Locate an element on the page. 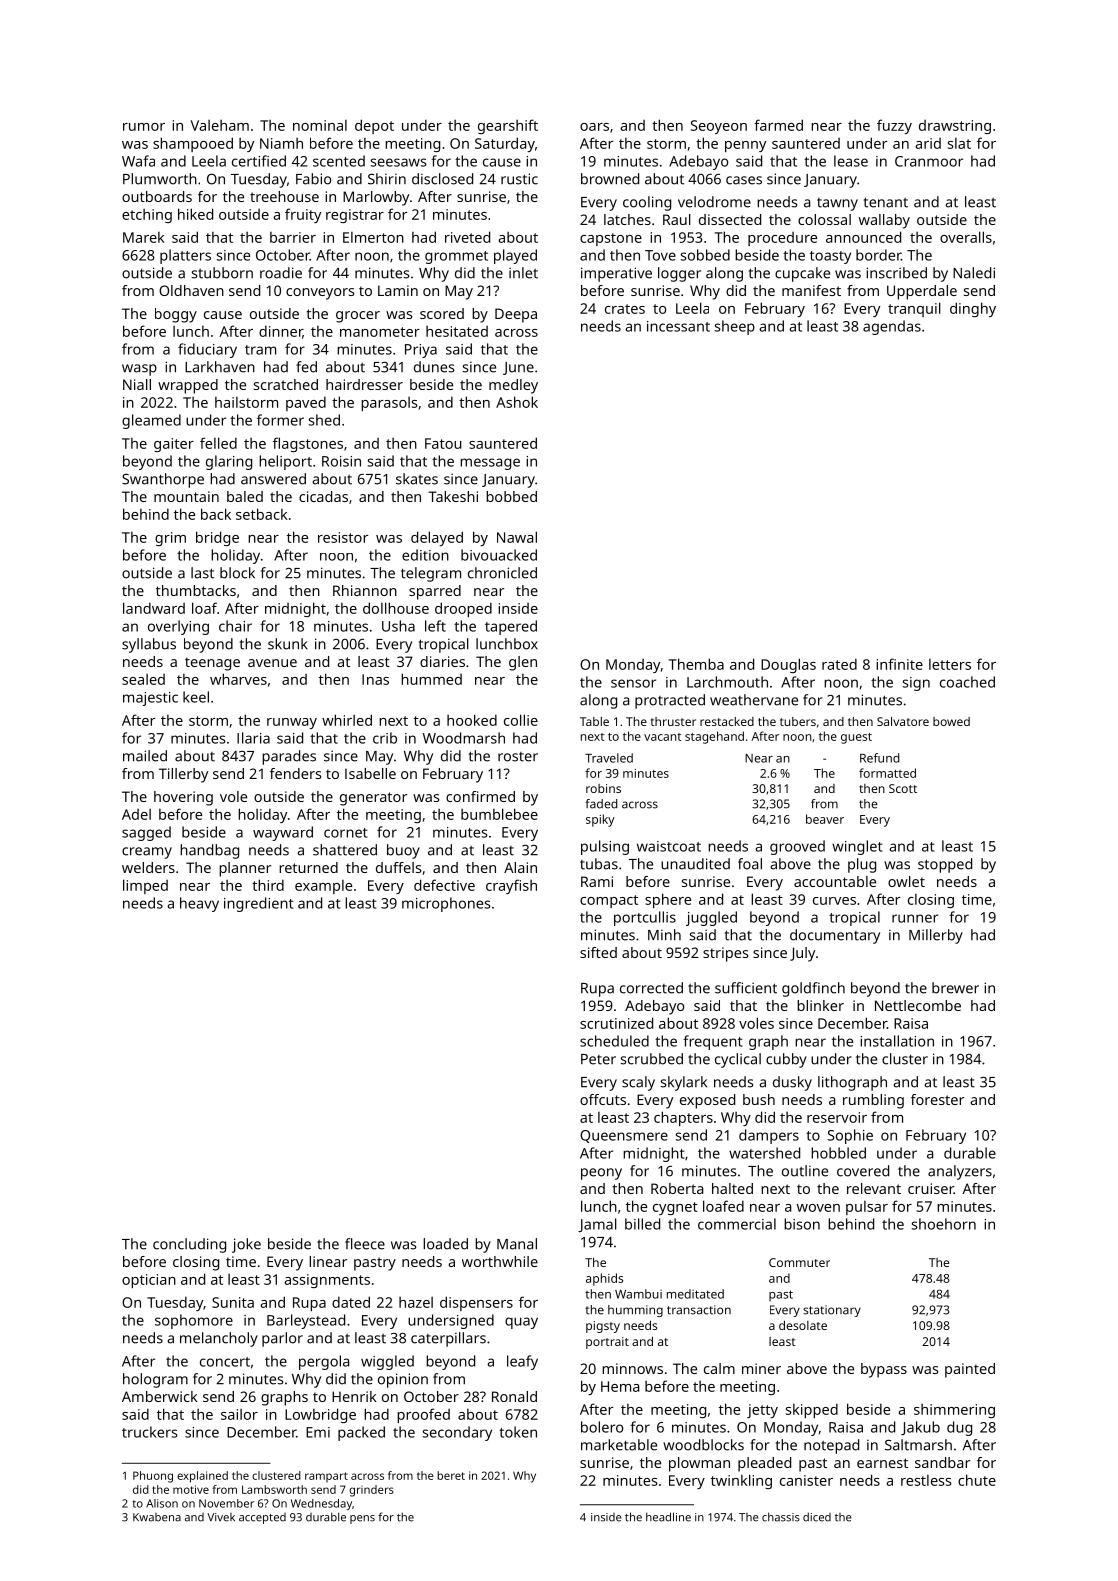  rumbling is located at coordinates (873, 1101).
